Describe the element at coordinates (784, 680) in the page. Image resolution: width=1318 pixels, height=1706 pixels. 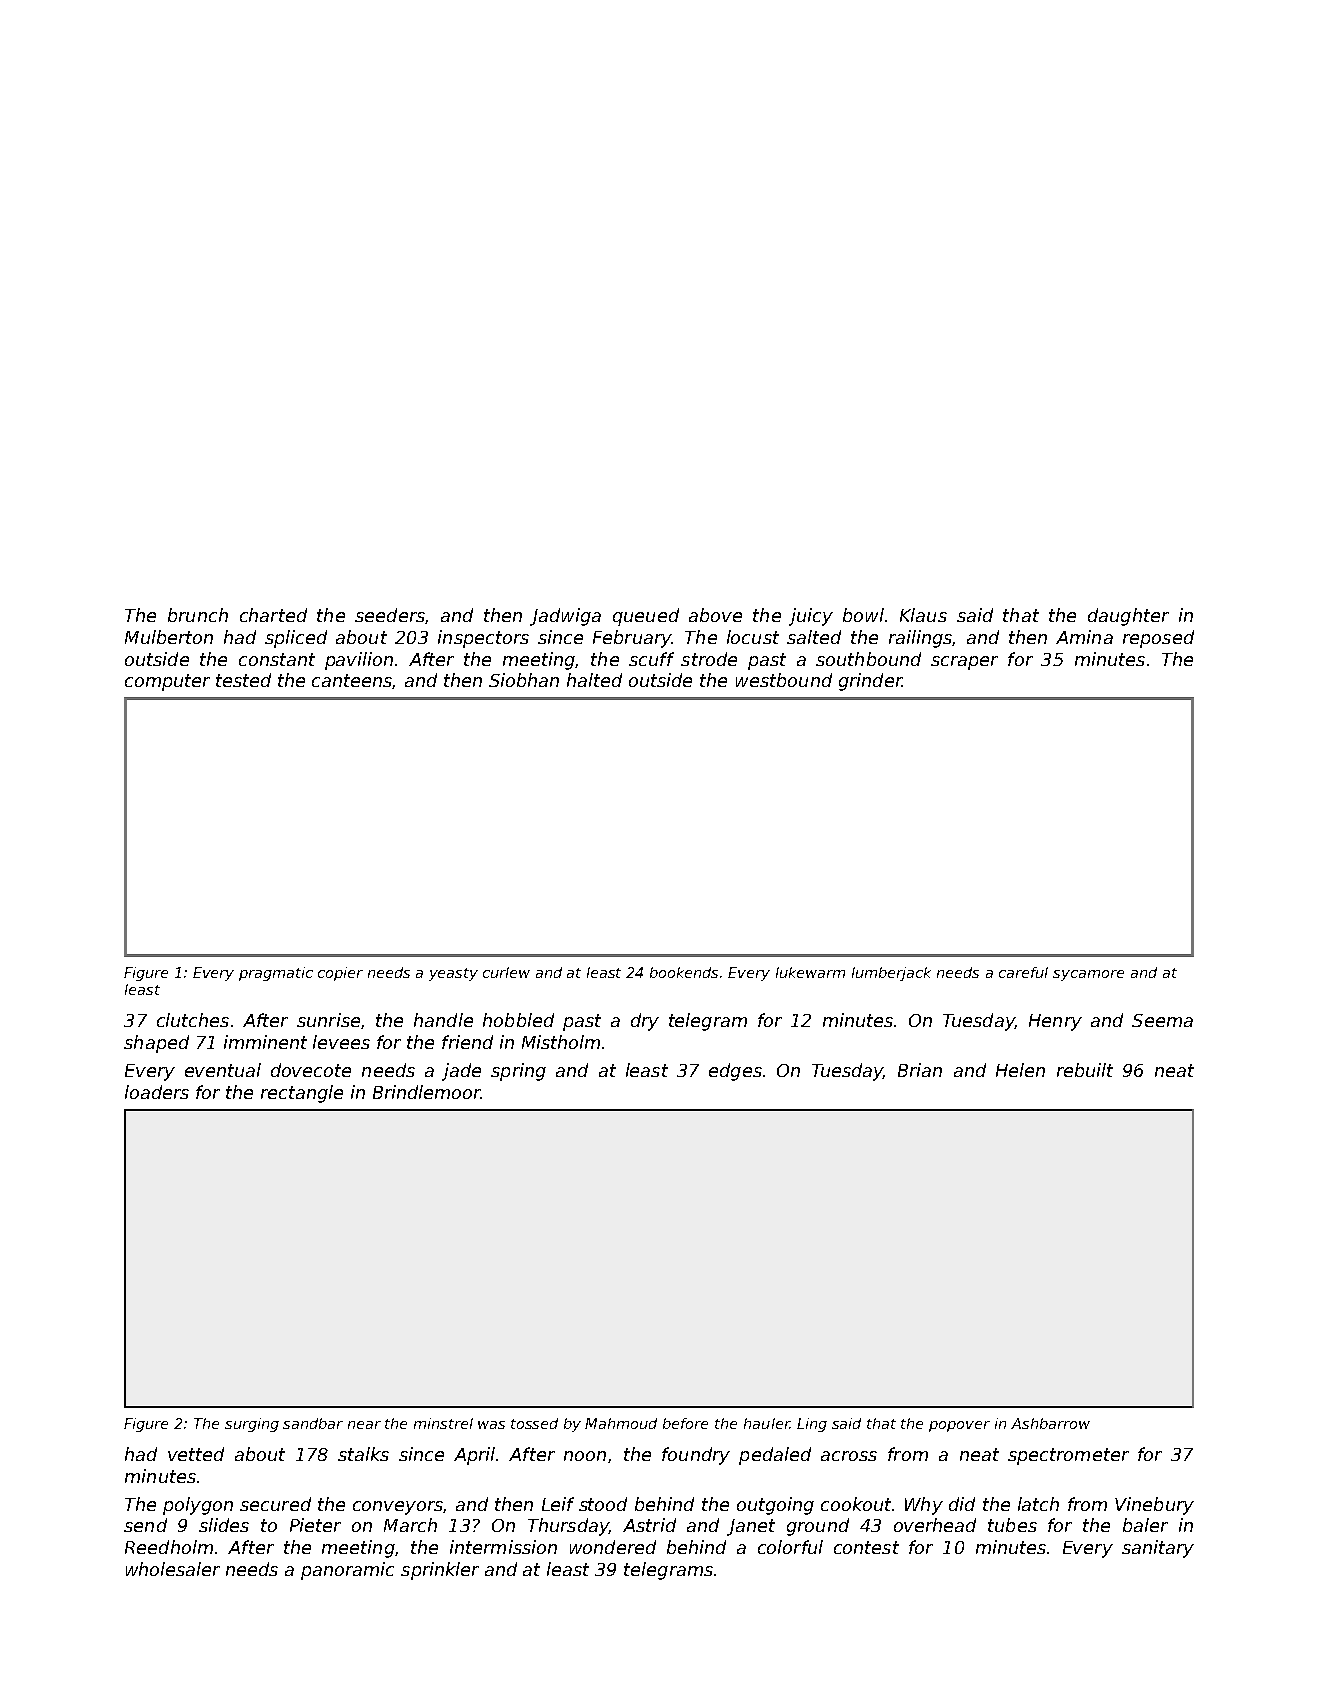
I see `westbound` at that location.
